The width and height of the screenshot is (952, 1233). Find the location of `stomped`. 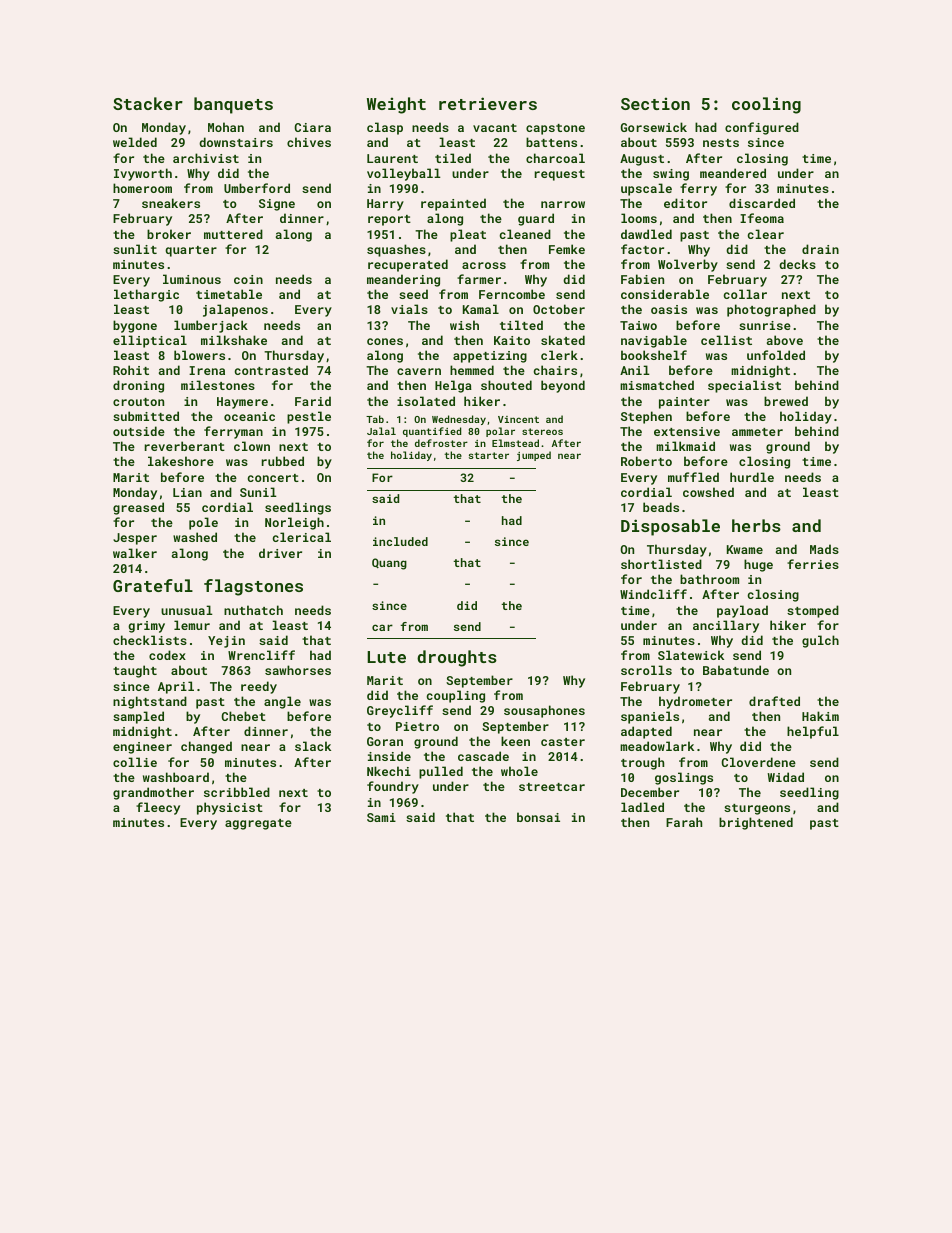

stomped is located at coordinates (813, 611).
